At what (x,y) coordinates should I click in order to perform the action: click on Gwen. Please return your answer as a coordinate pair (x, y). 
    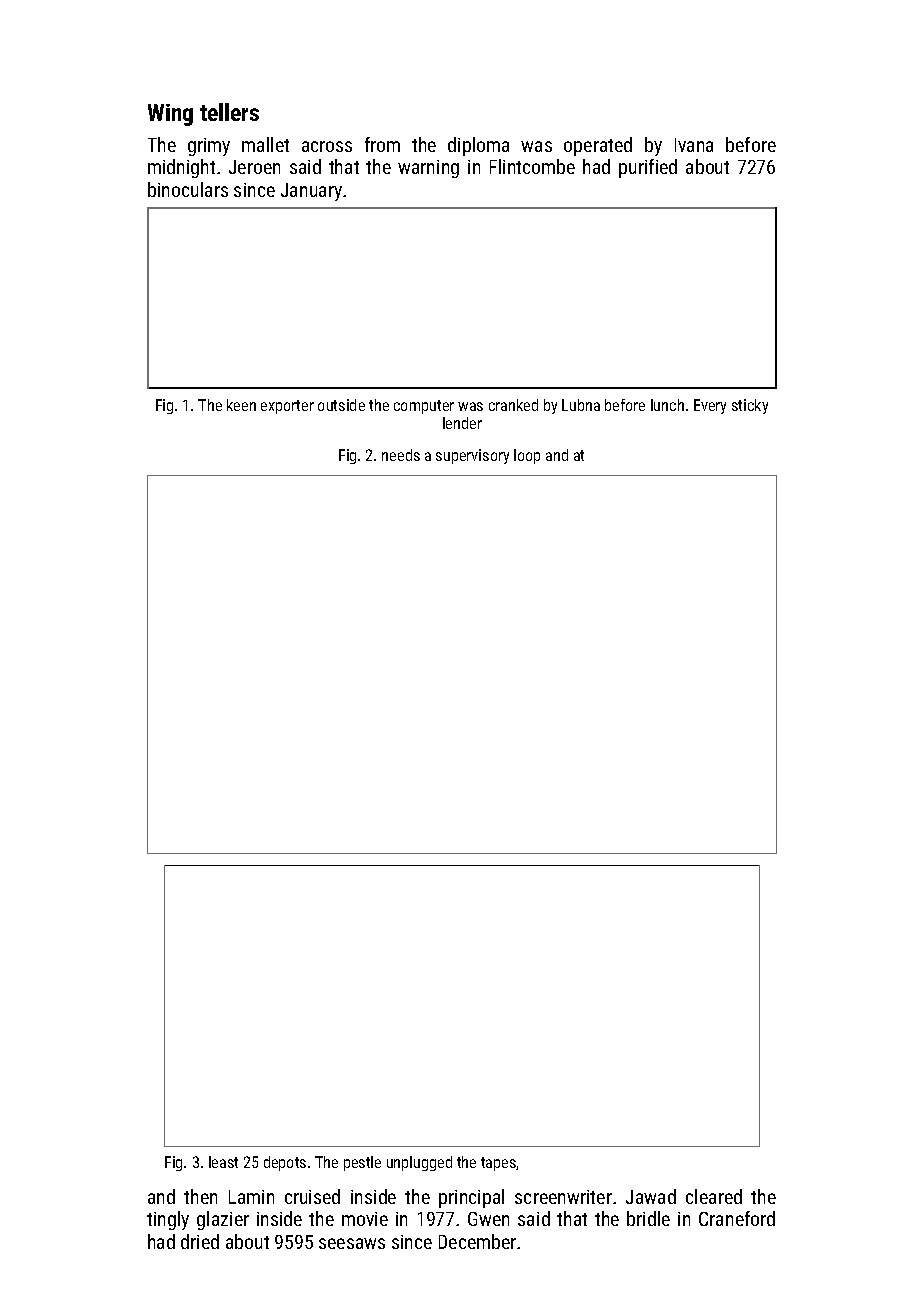
    Looking at the image, I should click on (488, 1219).
